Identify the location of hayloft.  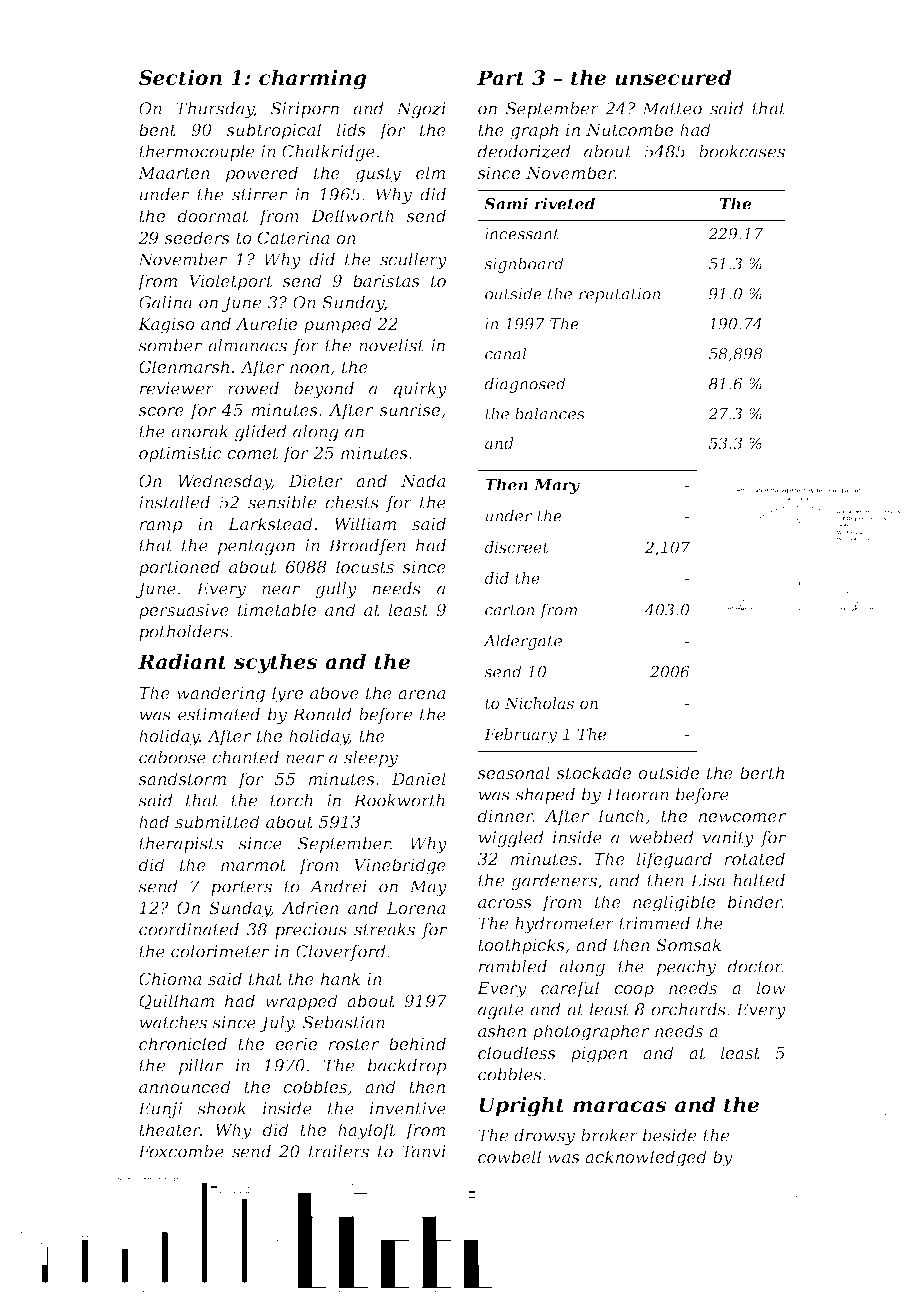
(367, 1131).
